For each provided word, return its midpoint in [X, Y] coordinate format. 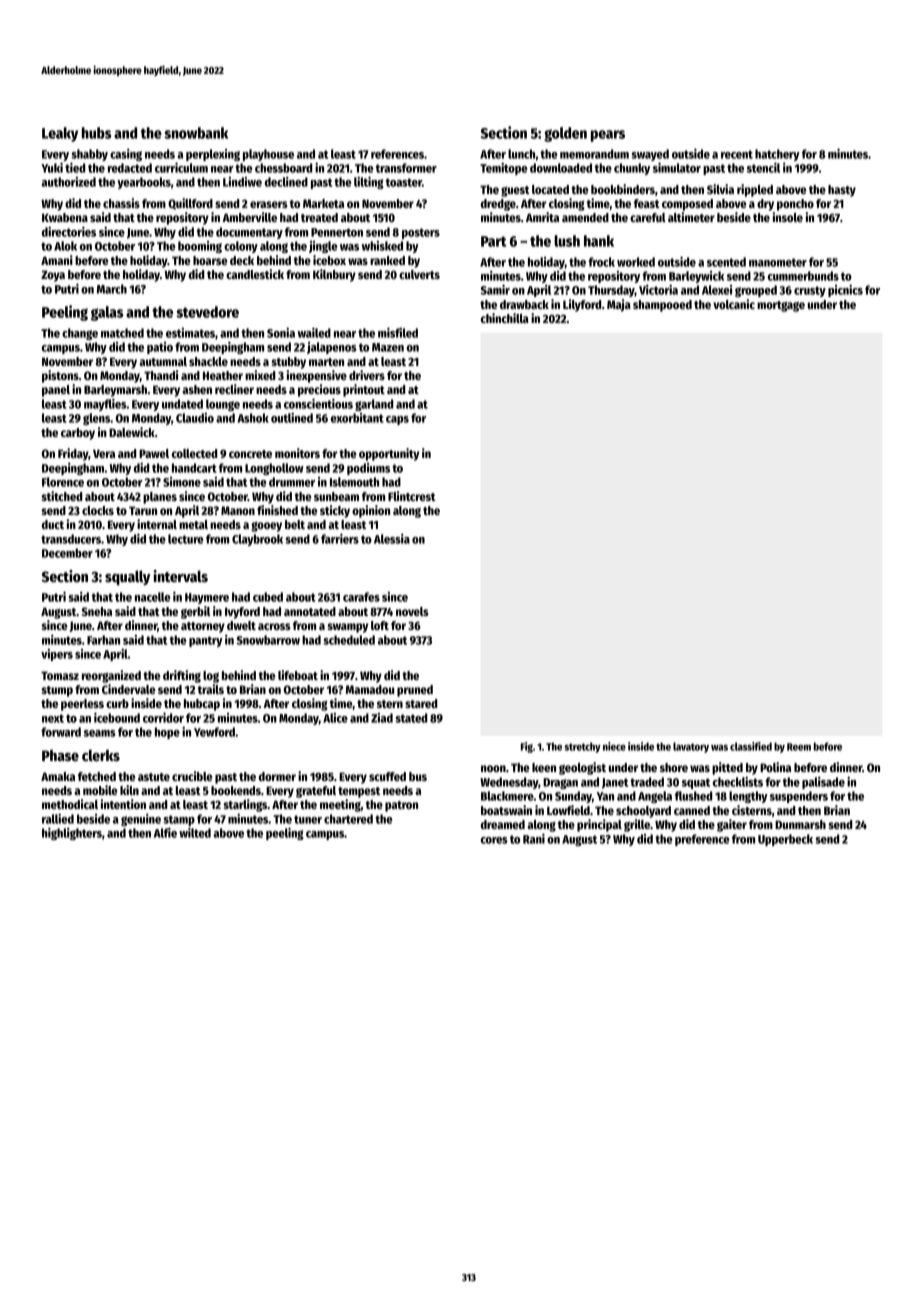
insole [787, 217]
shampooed [662, 306]
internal [157, 524]
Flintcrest [412, 496]
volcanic [734, 304]
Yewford [214, 732]
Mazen [388, 347]
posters [421, 233]
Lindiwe [242, 182]
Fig [527, 747]
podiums [368, 469]
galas [107, 313]
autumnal [163, 361]
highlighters [72, 834]
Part [494, 241]
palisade [823, 783]
